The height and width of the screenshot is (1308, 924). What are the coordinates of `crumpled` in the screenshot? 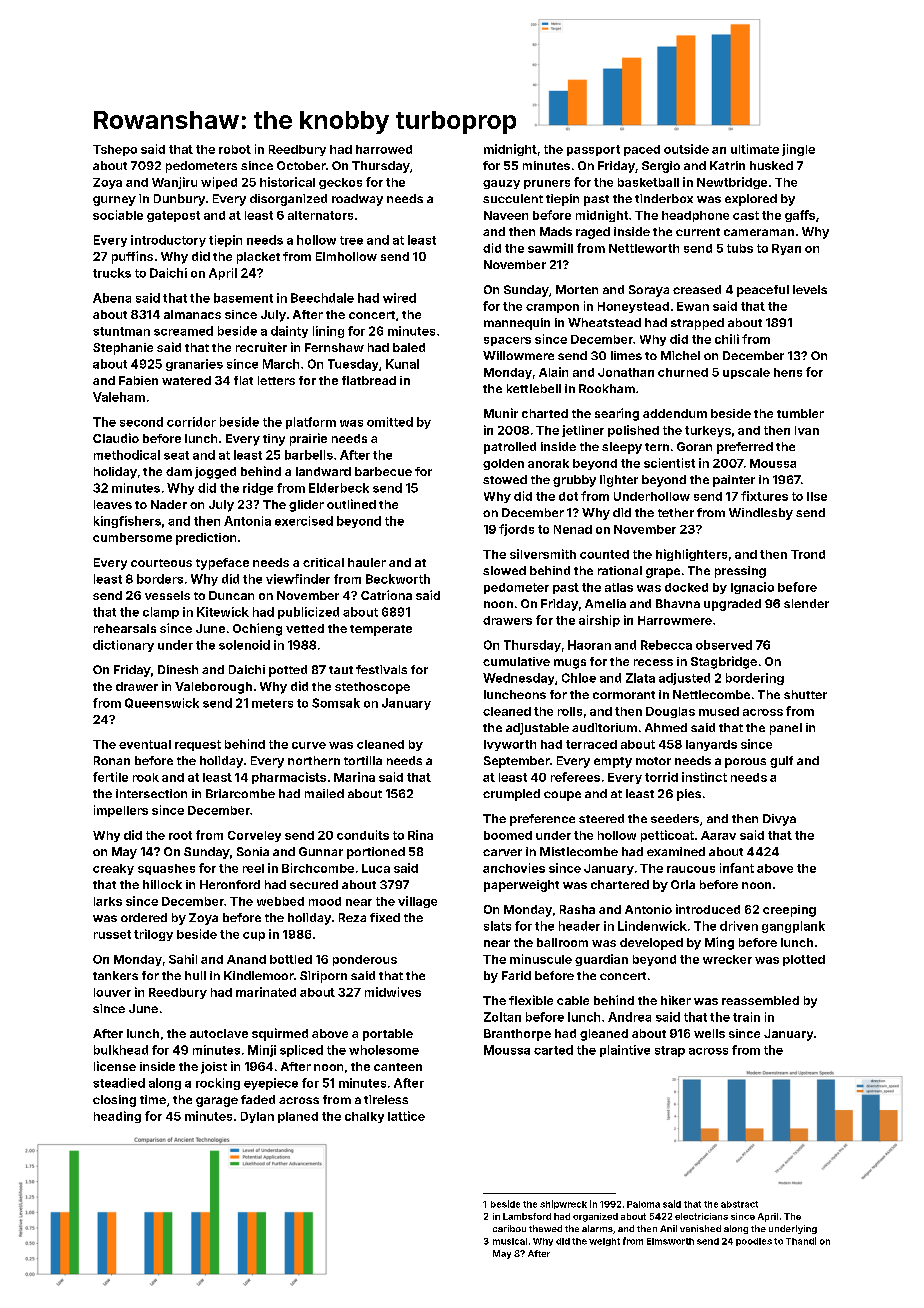 It's located at (511, 795).
